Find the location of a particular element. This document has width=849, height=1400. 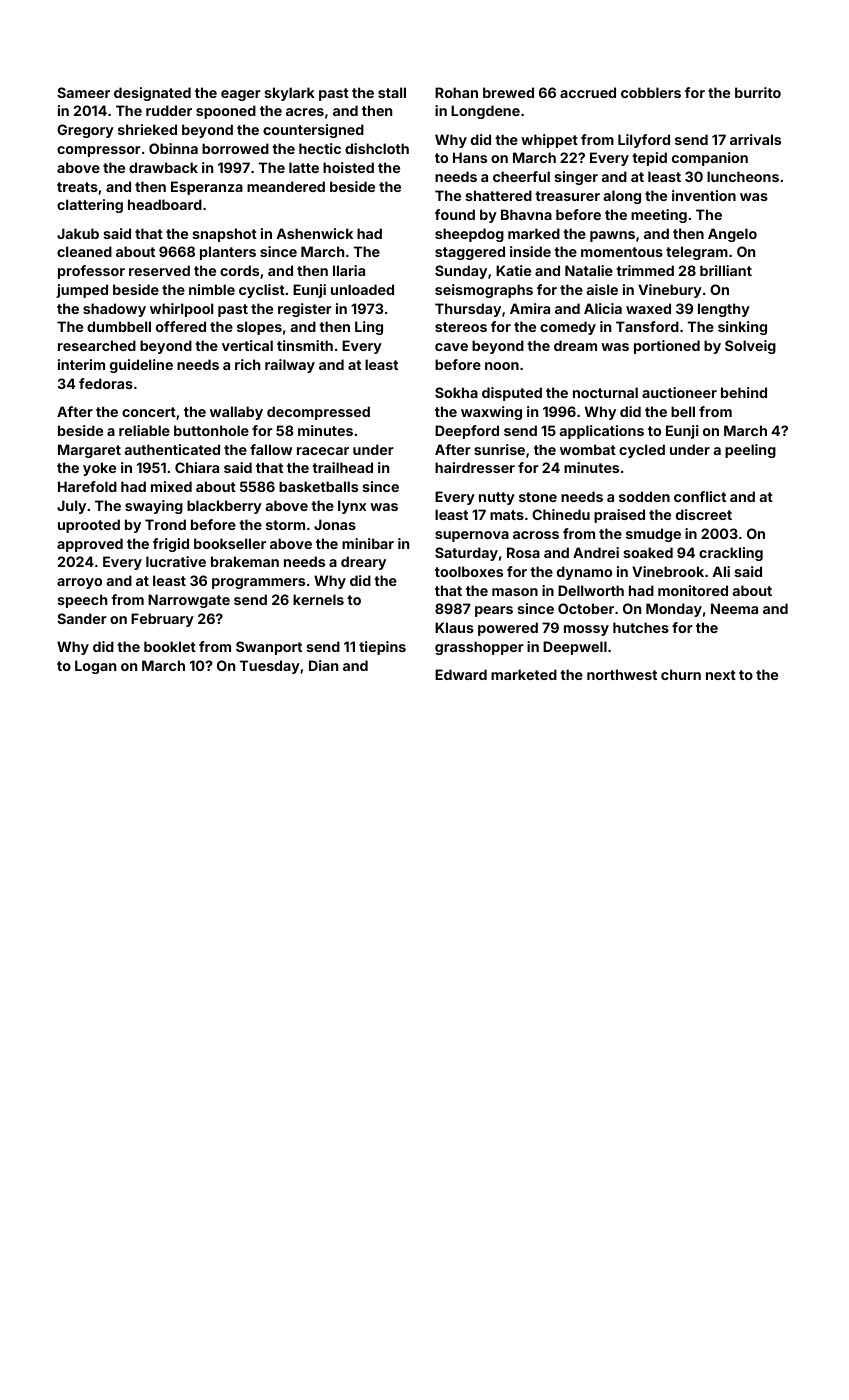

booklet is located at coordinates (170, 646).
